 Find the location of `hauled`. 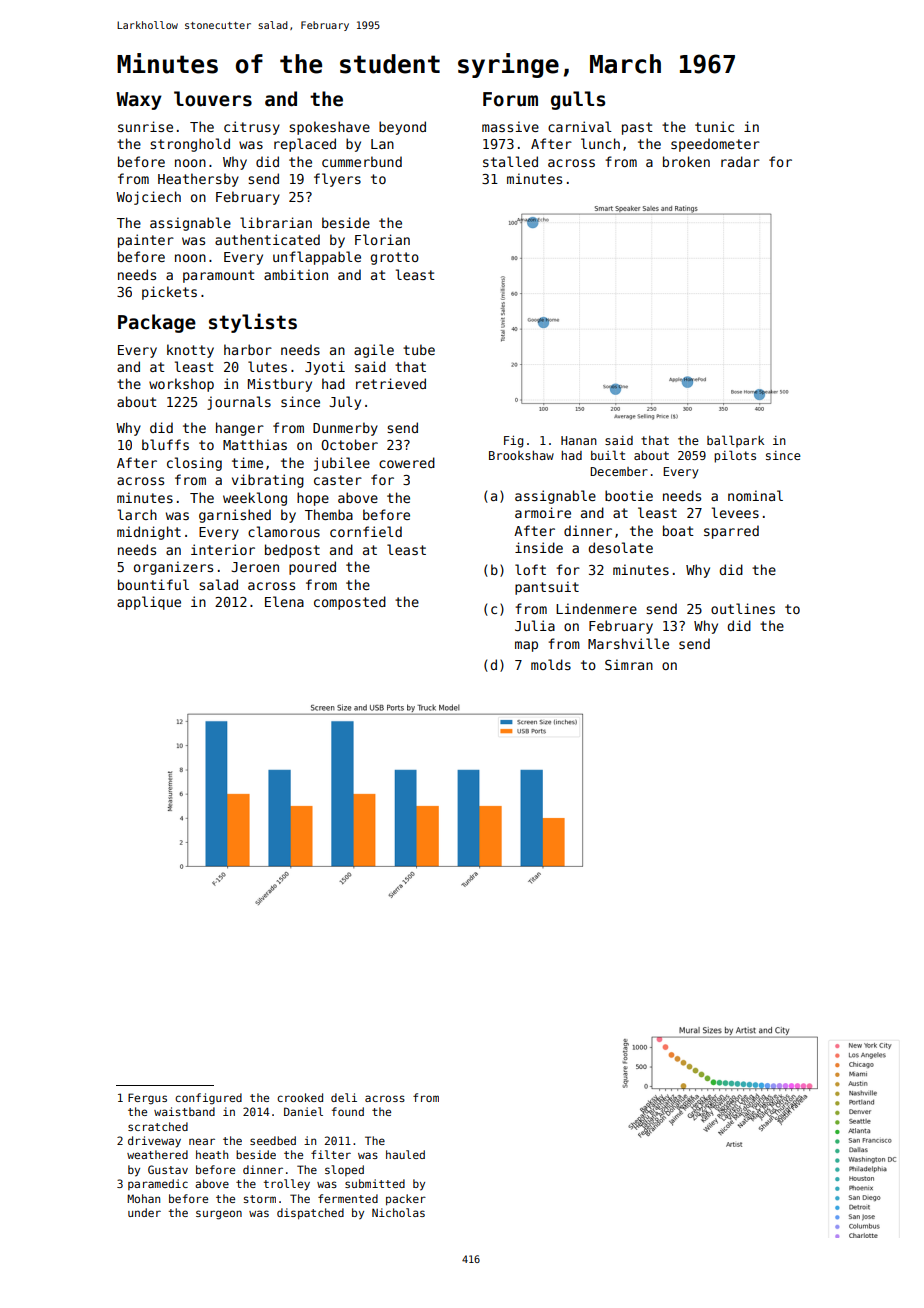

hauled is located at coordinates (405, 1154).
